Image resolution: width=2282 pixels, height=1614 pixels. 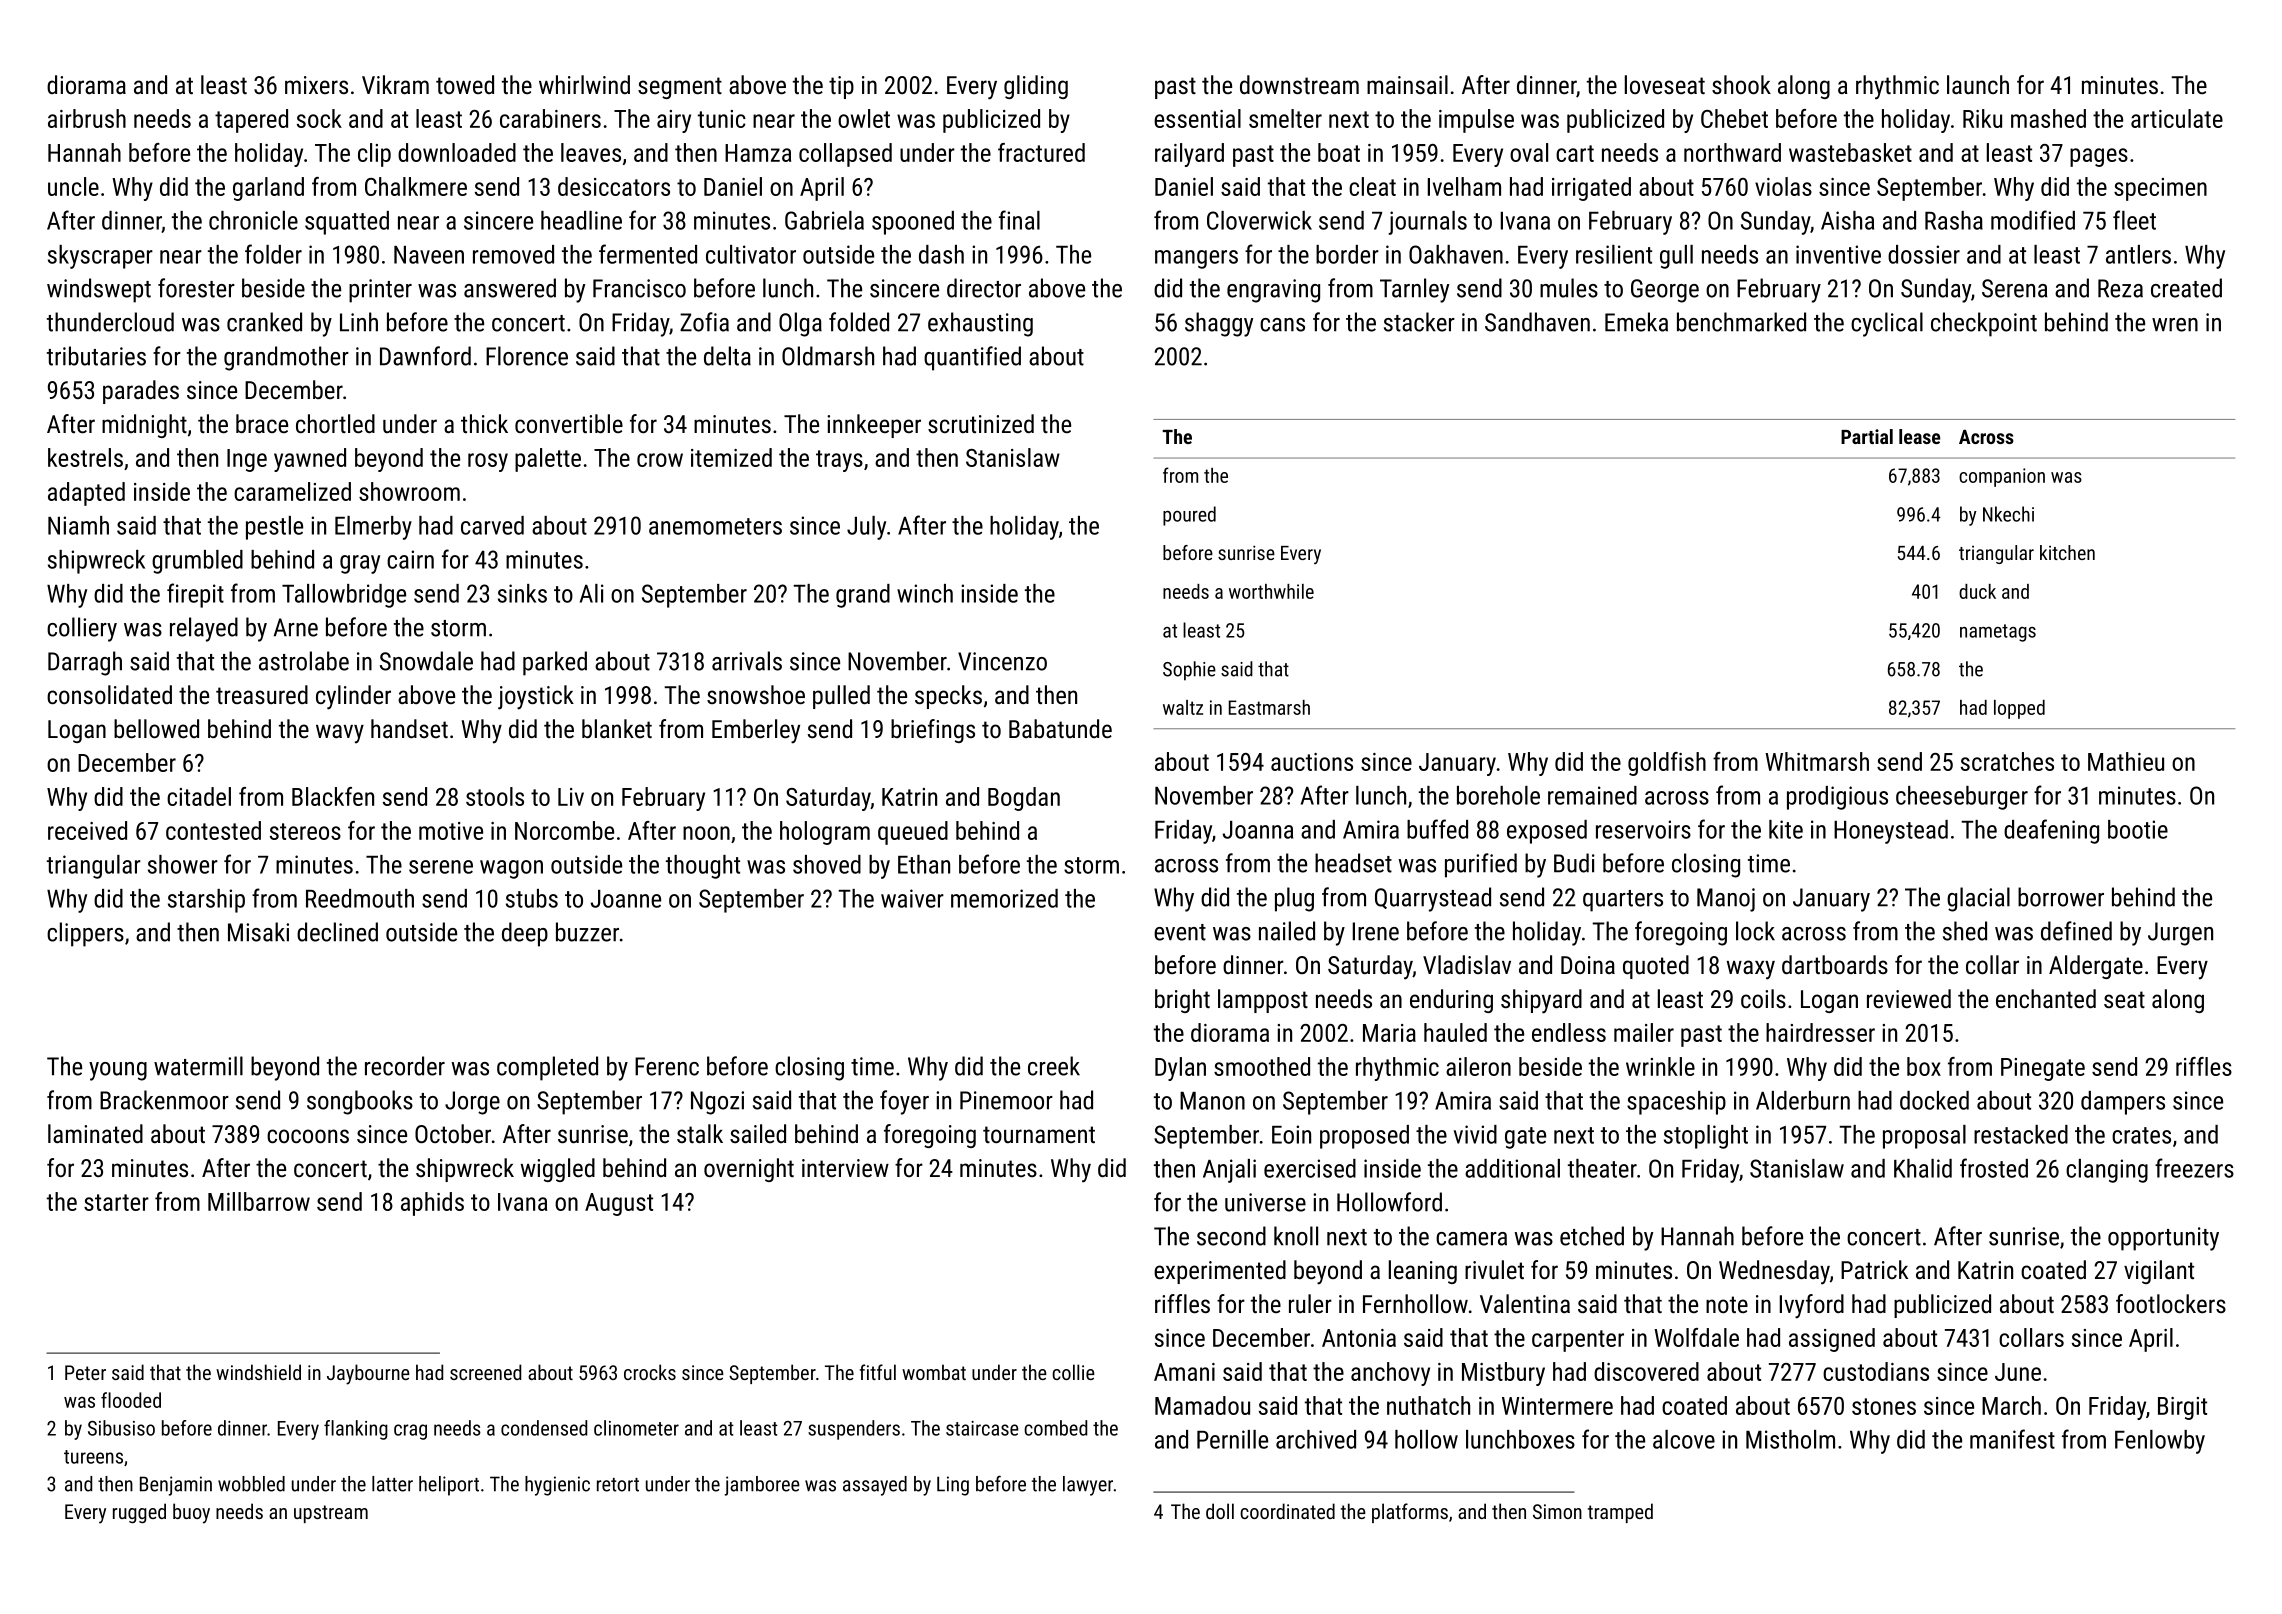 I want to click on proposal, so click(x=1924, y=1137).
